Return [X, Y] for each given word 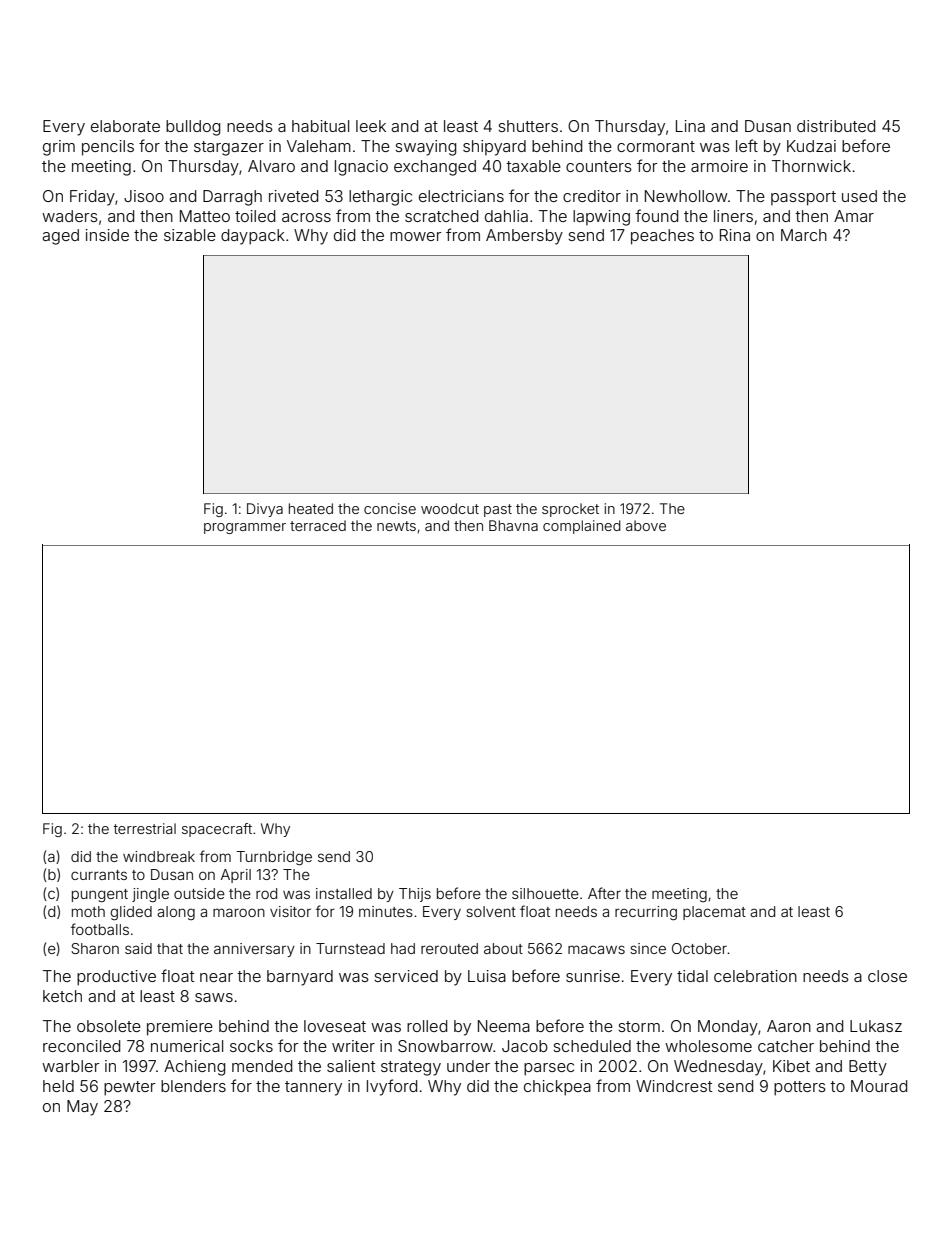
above [646, 525]
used [859, 196]
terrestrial [144, 828]
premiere [180, 1028]
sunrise [593, 976]
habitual [320, 126]
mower [415, 236]
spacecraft [217, 830]
